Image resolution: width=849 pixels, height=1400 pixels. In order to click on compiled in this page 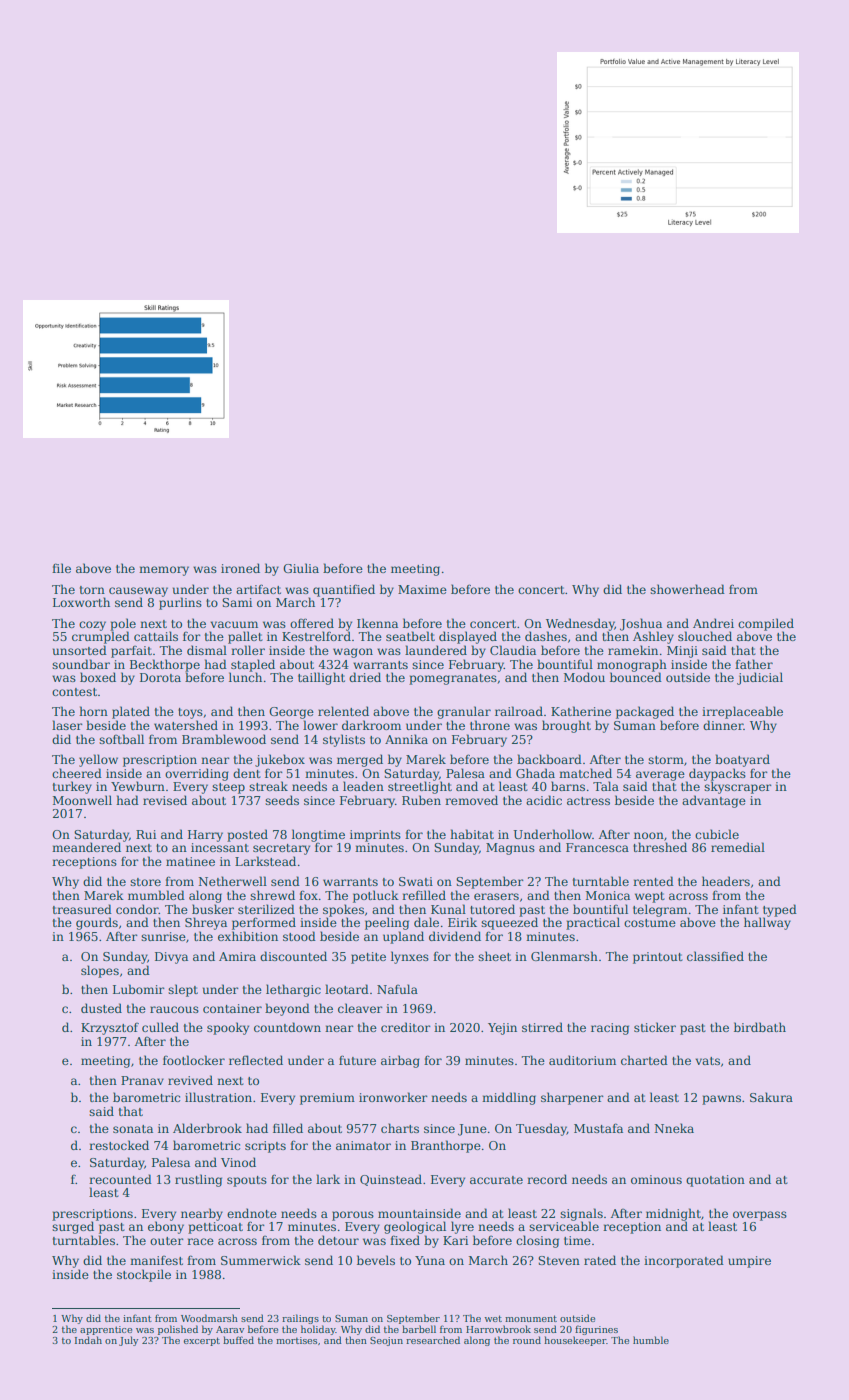, I will do `click(766, 624)`.
